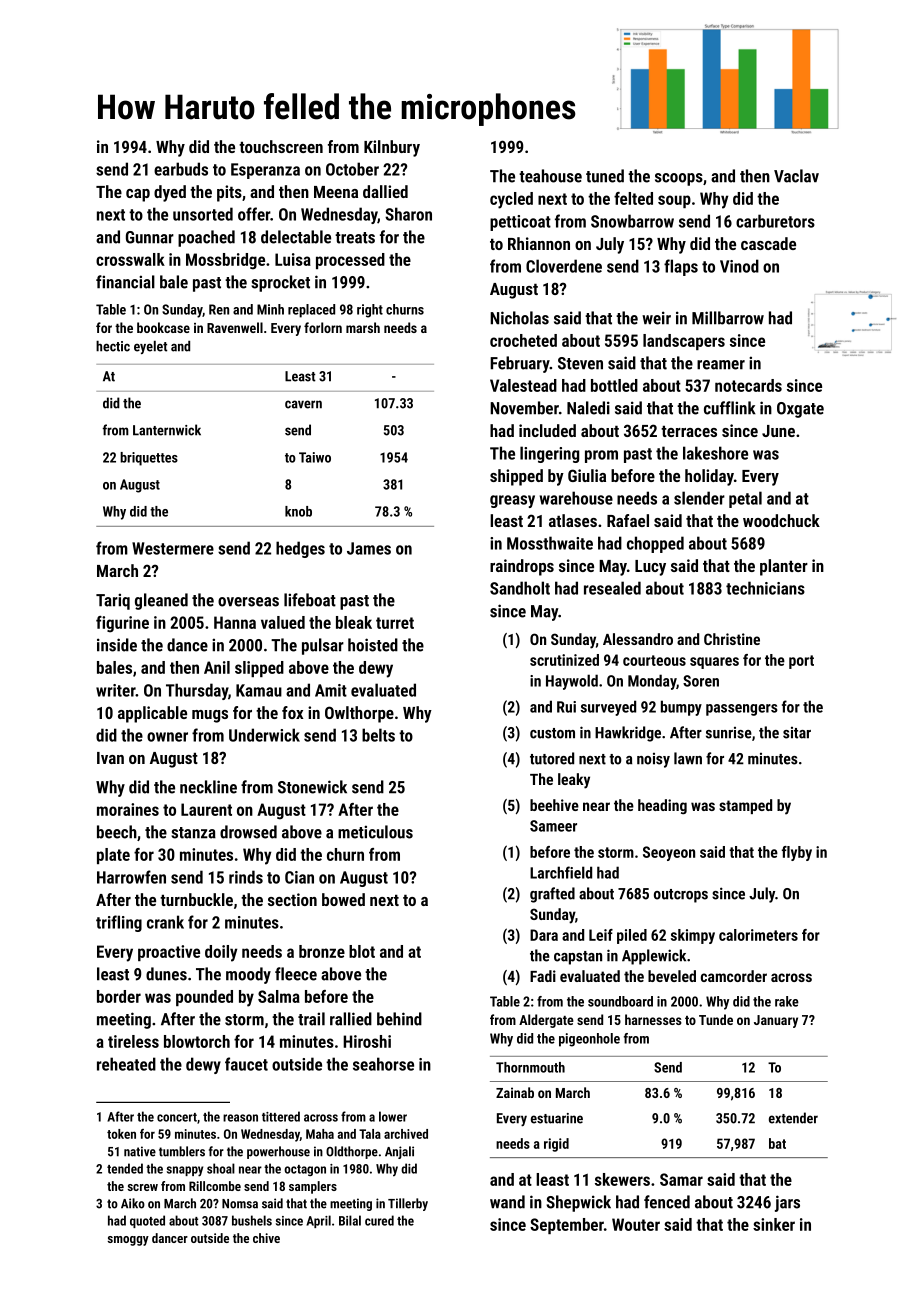 This screenshot has height=1311, width=924. Describe the element at coordinates (152, 714) in the screenshot. I see `applicable` at that location.
